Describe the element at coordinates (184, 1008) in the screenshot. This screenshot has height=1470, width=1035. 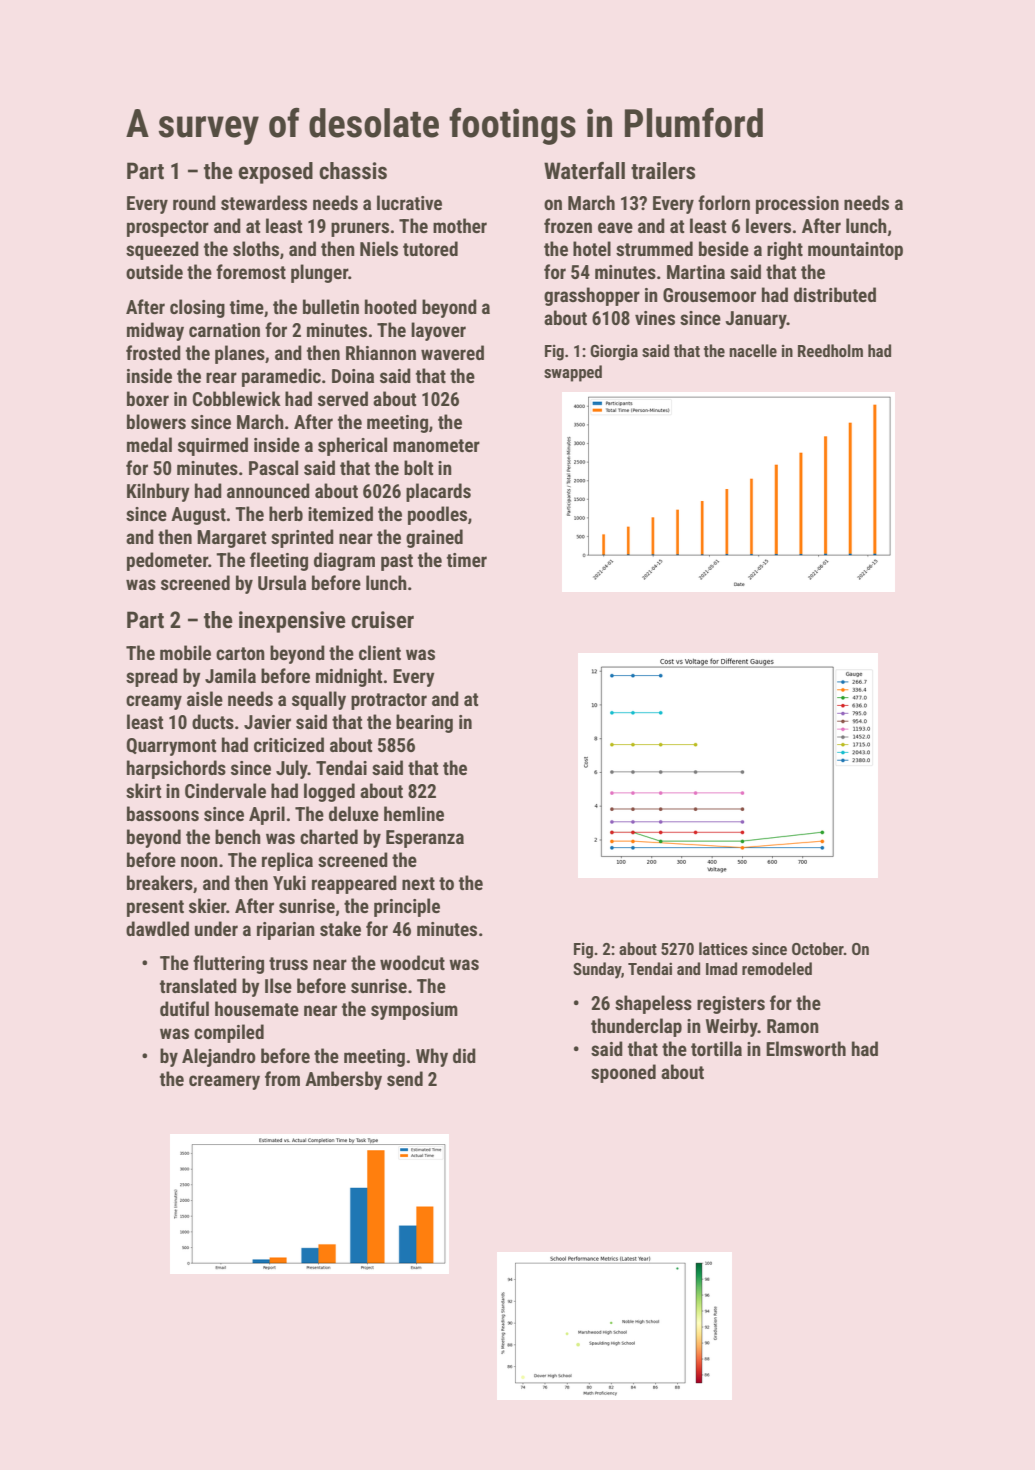
I see `dutiful` at that location.
